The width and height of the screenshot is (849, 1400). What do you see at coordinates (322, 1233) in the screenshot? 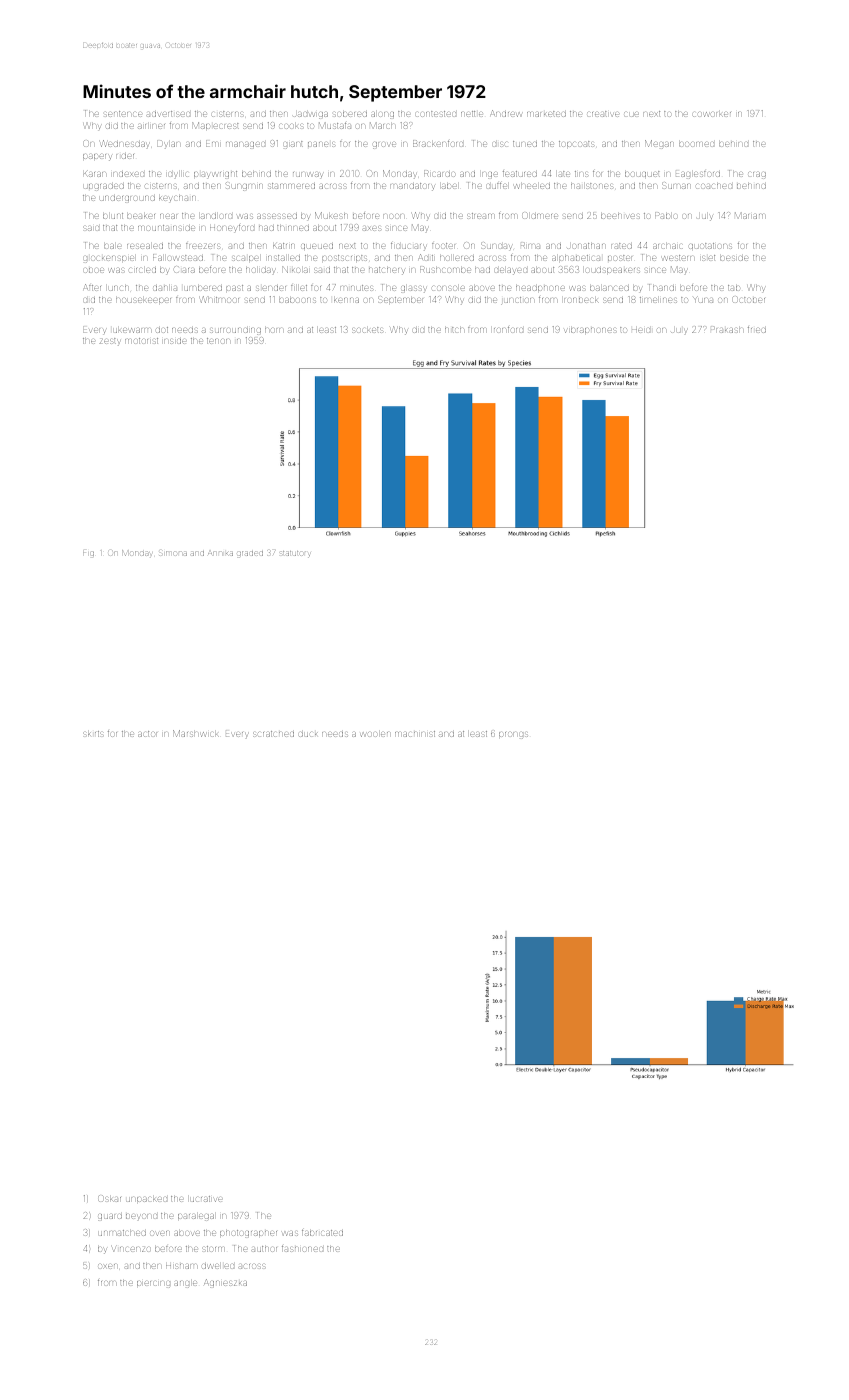
I see `fabricated` at bounding box center [322, 1233].
